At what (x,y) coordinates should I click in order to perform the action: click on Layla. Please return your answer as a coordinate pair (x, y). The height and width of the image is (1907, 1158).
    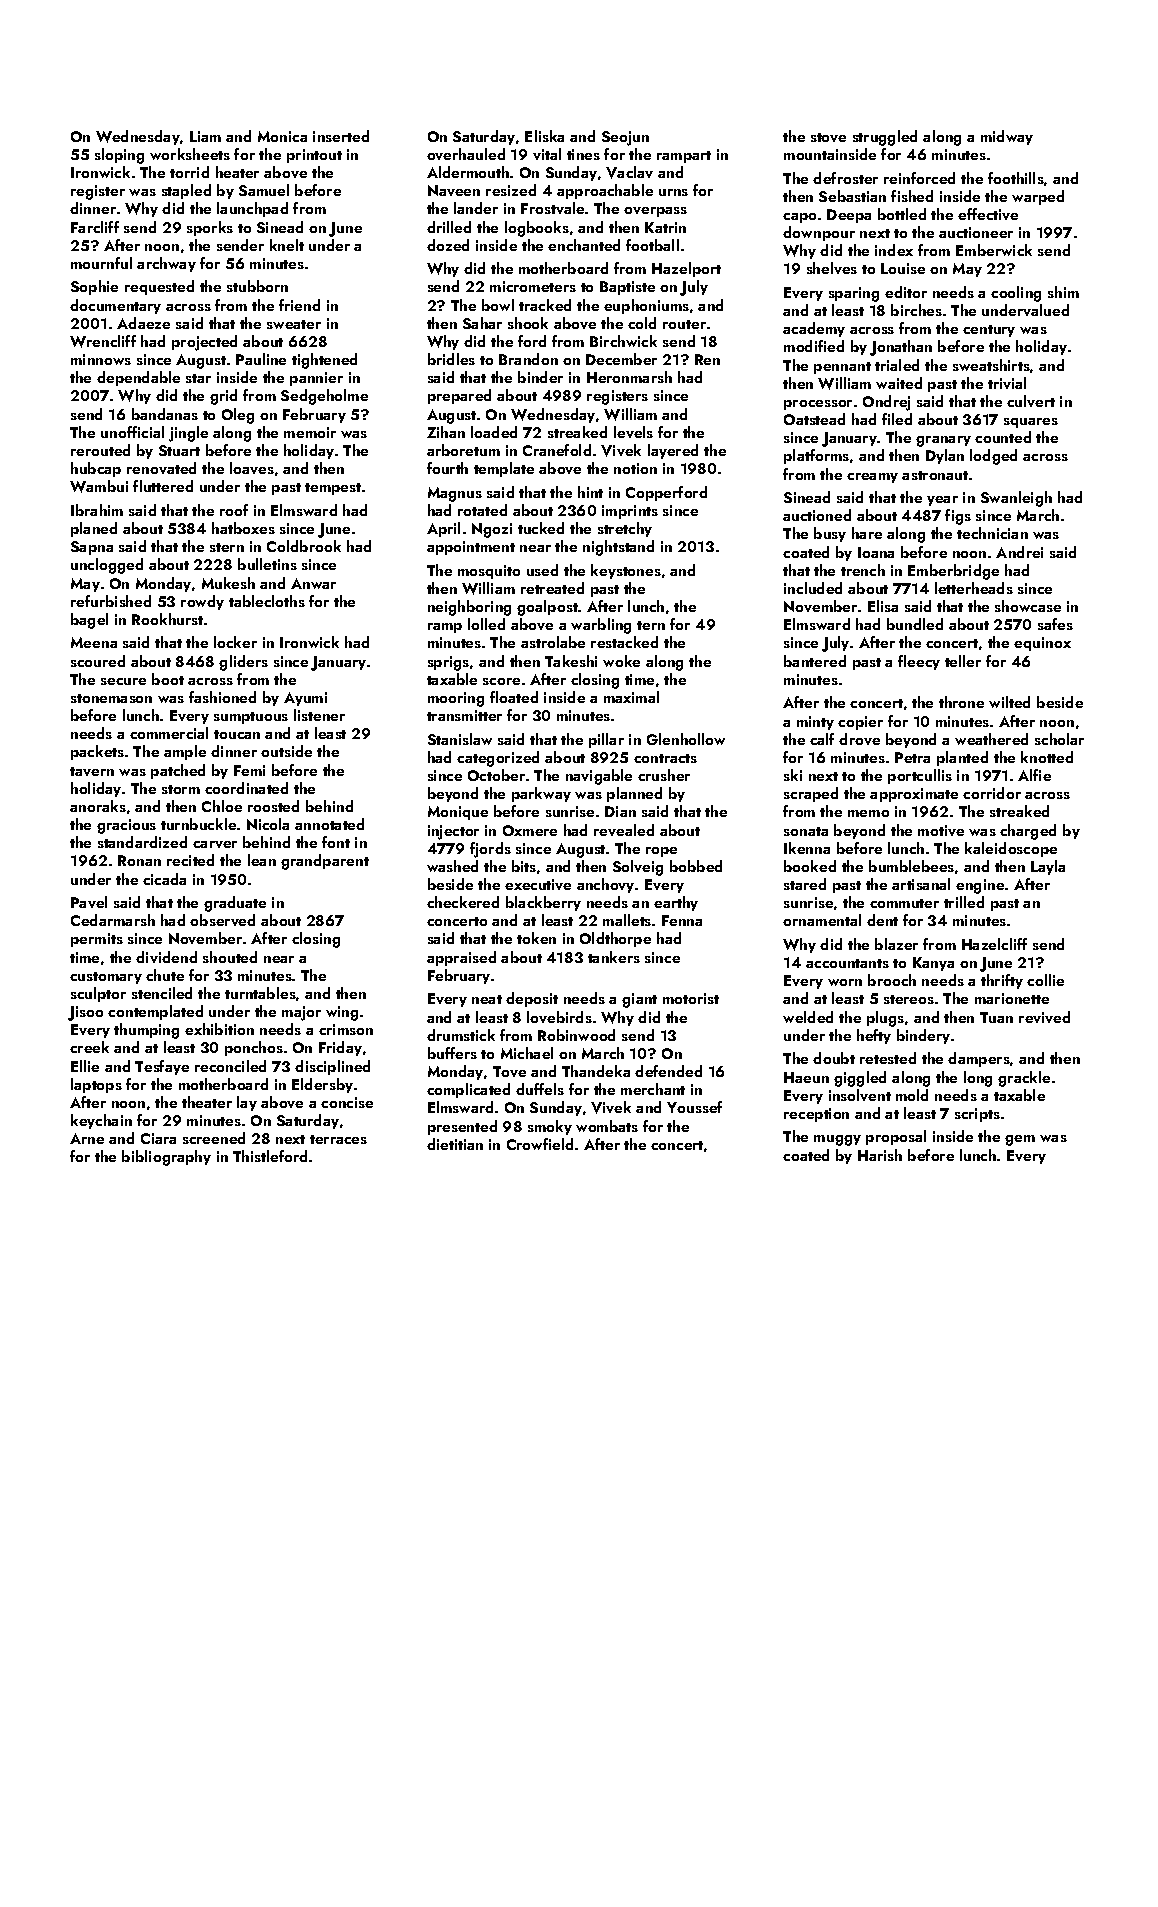
    Looking at the image, I should click on (1048, 867).
